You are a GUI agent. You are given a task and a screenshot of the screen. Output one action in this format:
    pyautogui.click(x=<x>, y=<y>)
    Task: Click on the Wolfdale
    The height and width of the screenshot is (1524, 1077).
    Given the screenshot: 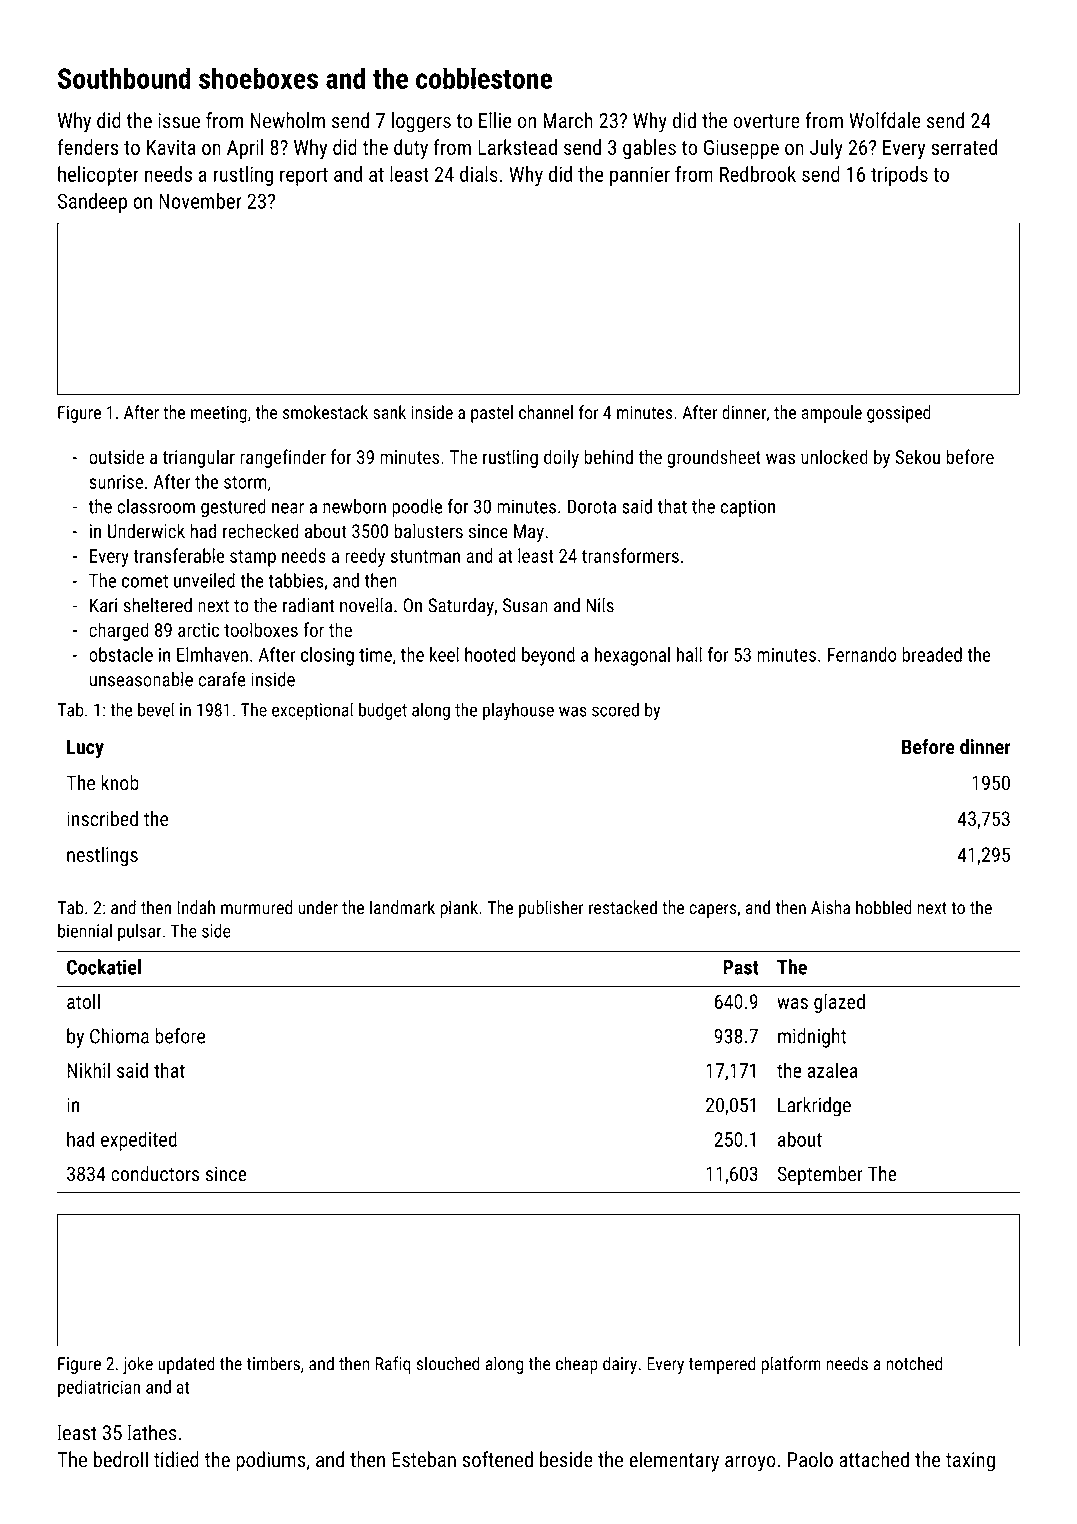 What is the action you would take?
    pyautogui.click(x=885, y=120)
